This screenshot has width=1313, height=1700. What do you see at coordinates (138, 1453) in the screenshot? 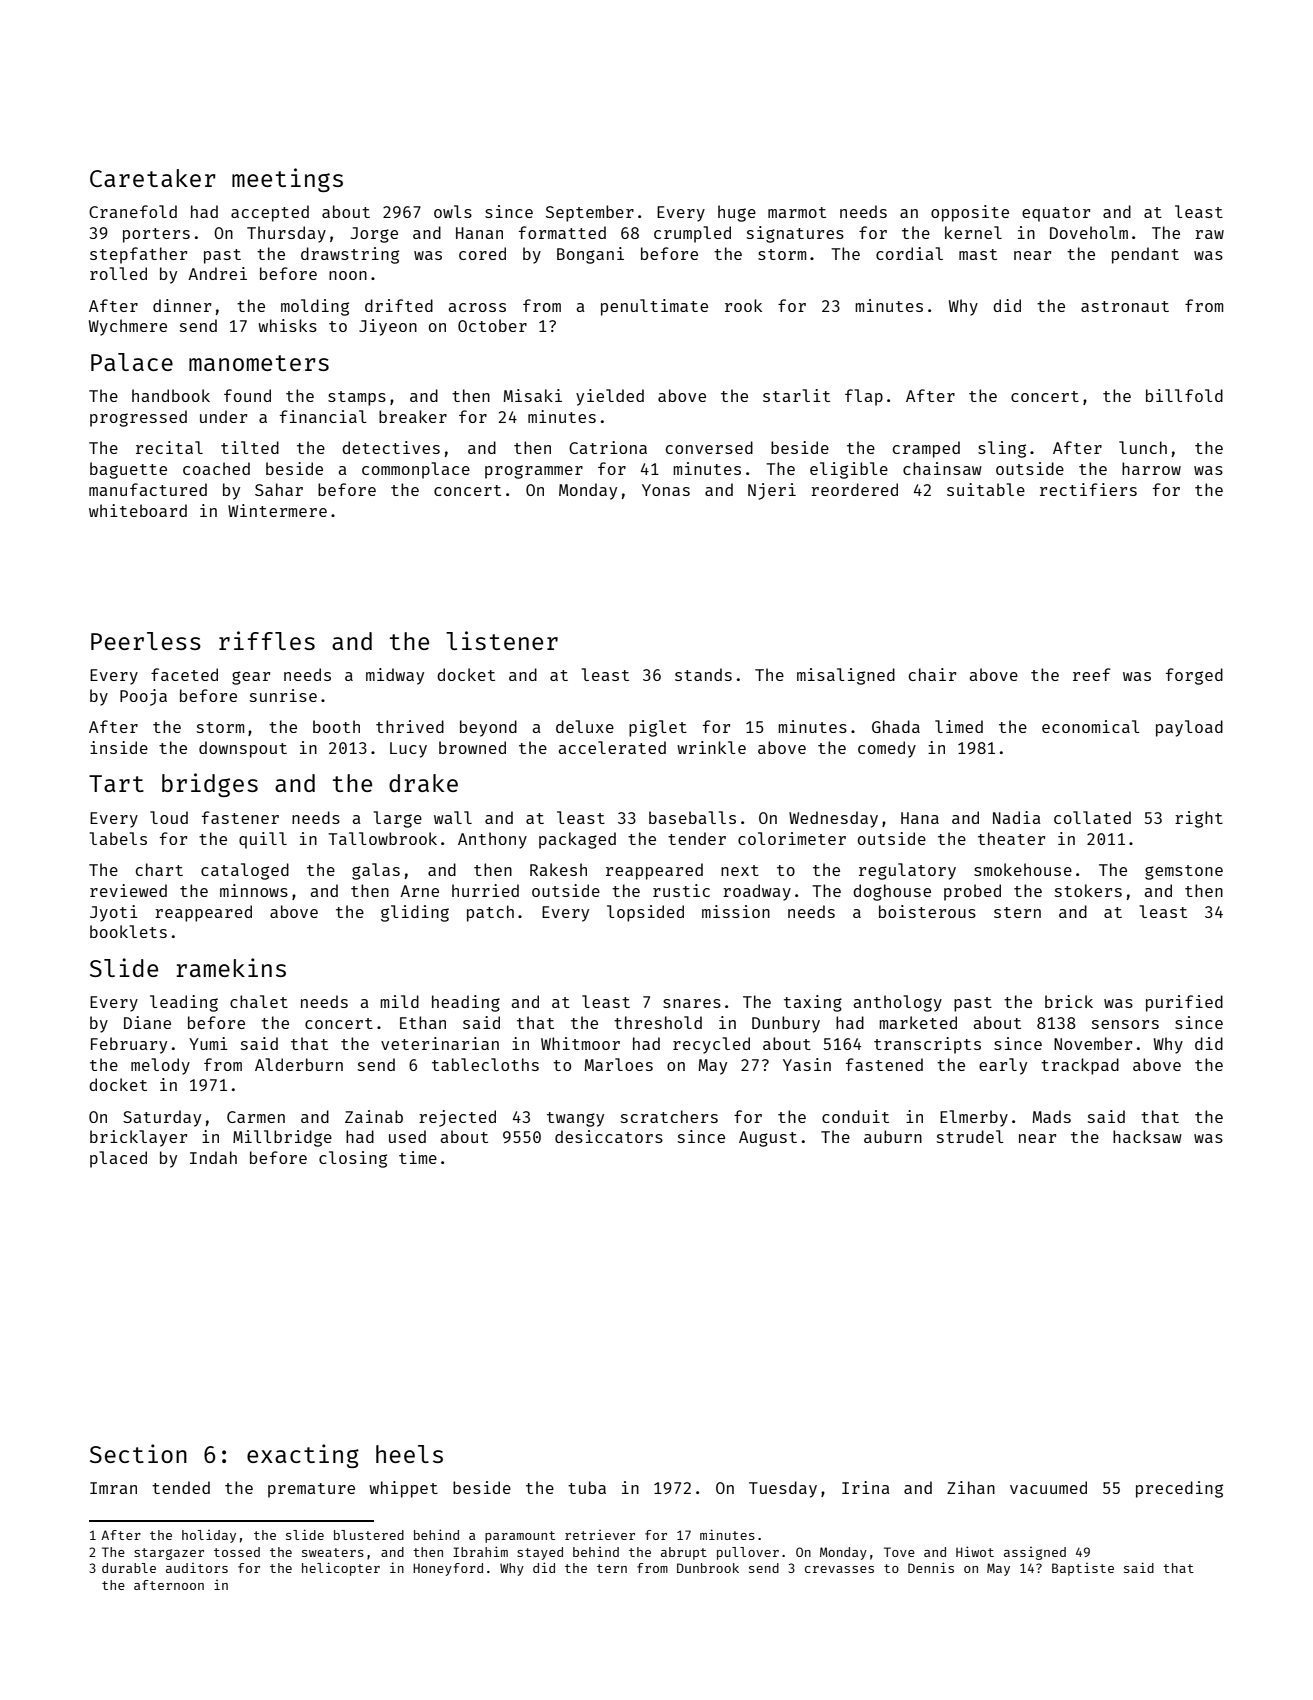
I see `Section` at bounding box center [138, 1453].
